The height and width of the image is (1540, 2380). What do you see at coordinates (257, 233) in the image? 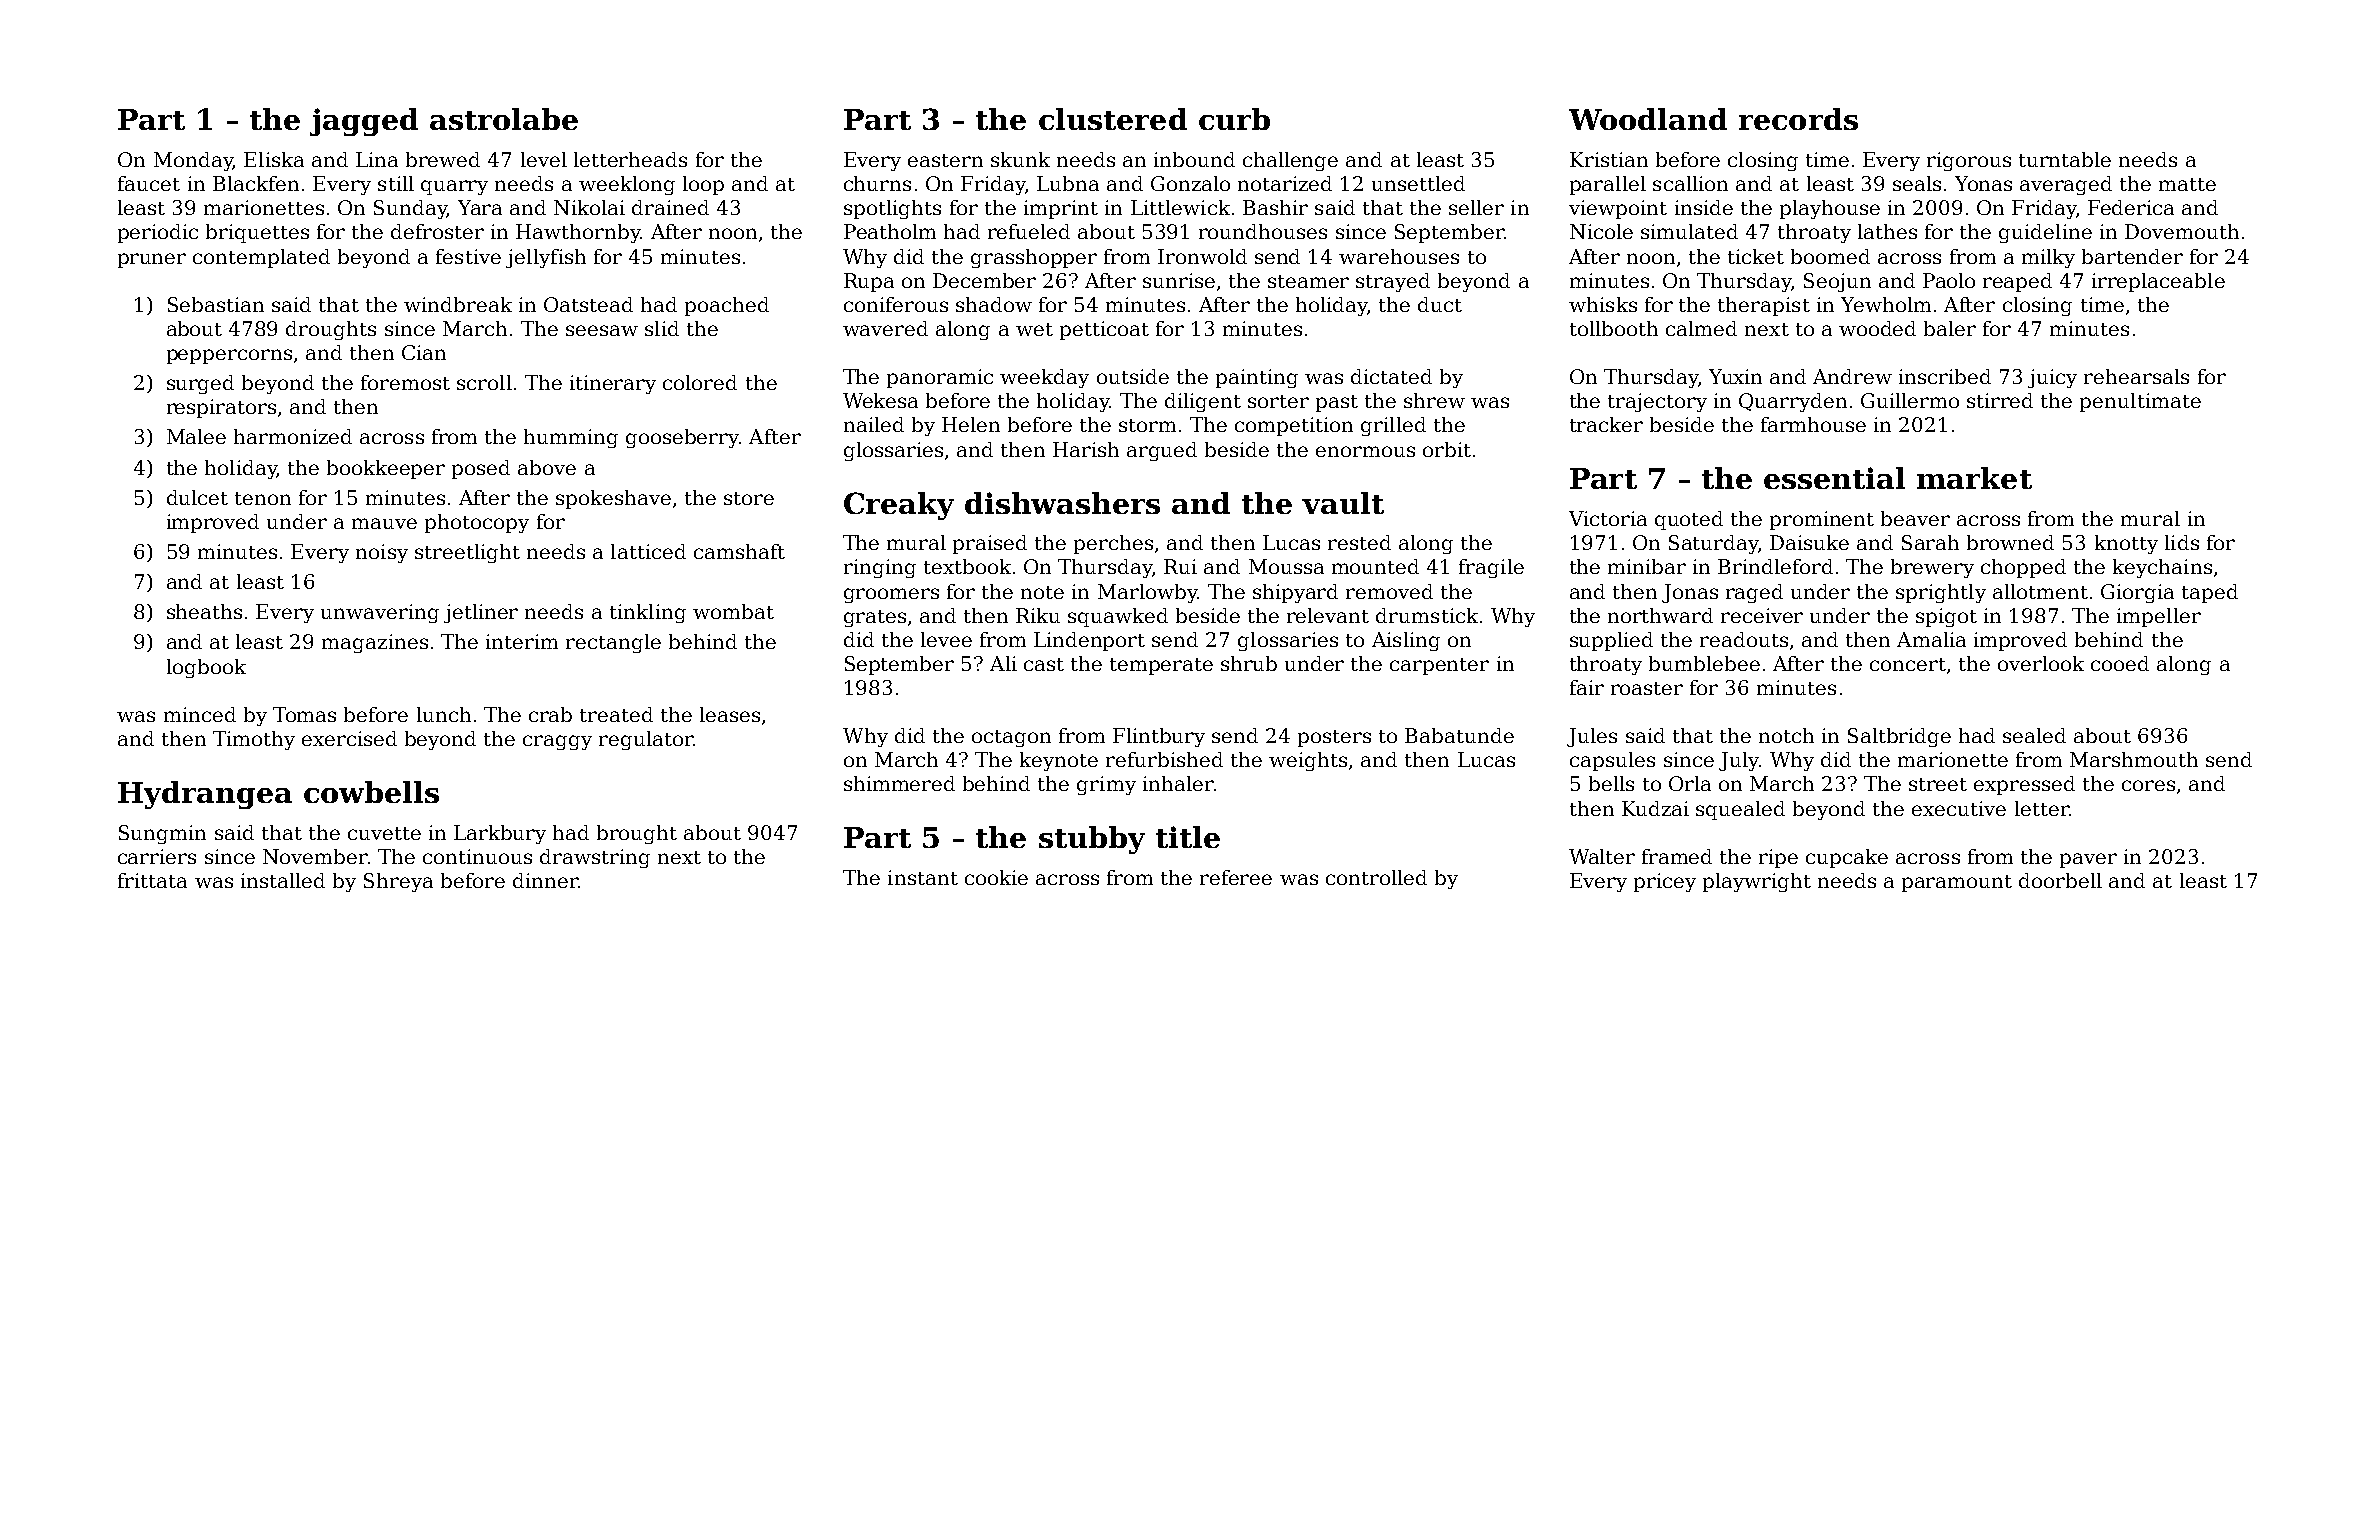
I see `briquettes` at bounding box center [257, 233].
